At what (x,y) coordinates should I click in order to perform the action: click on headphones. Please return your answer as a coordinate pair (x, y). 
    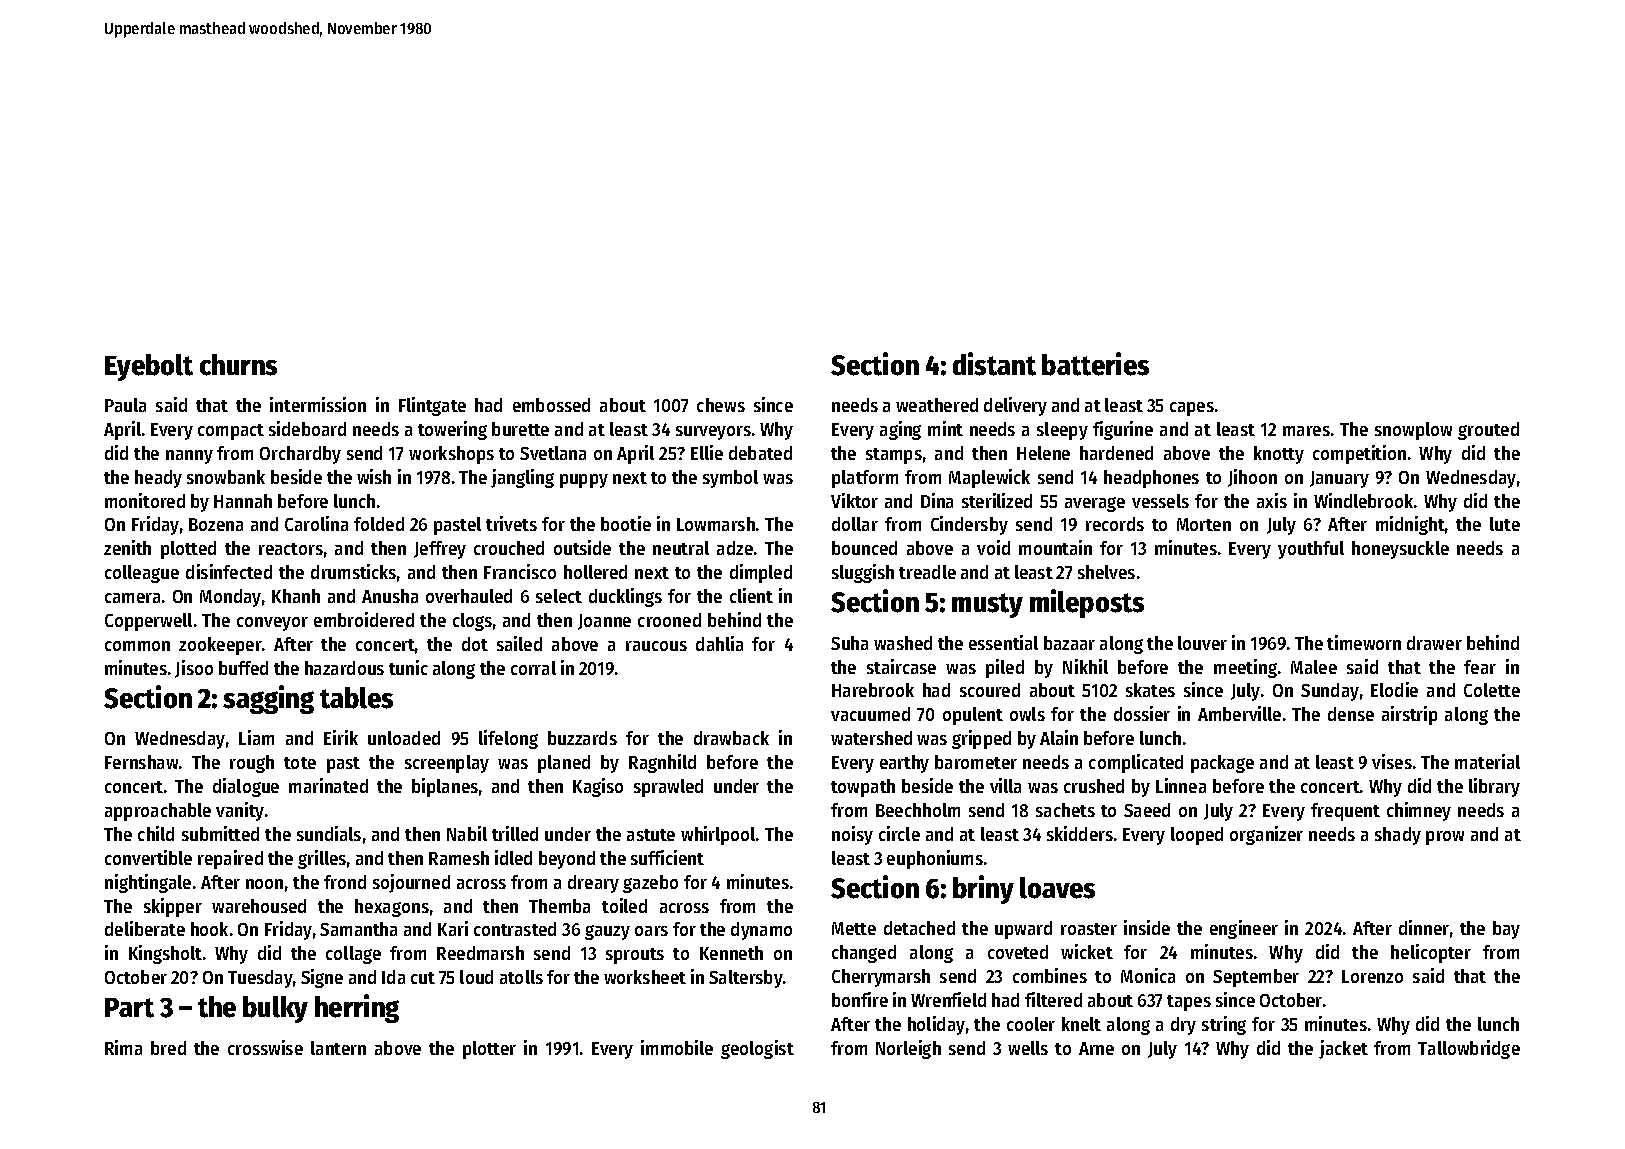
    Looking at the image, I should click on (1151, 479).
